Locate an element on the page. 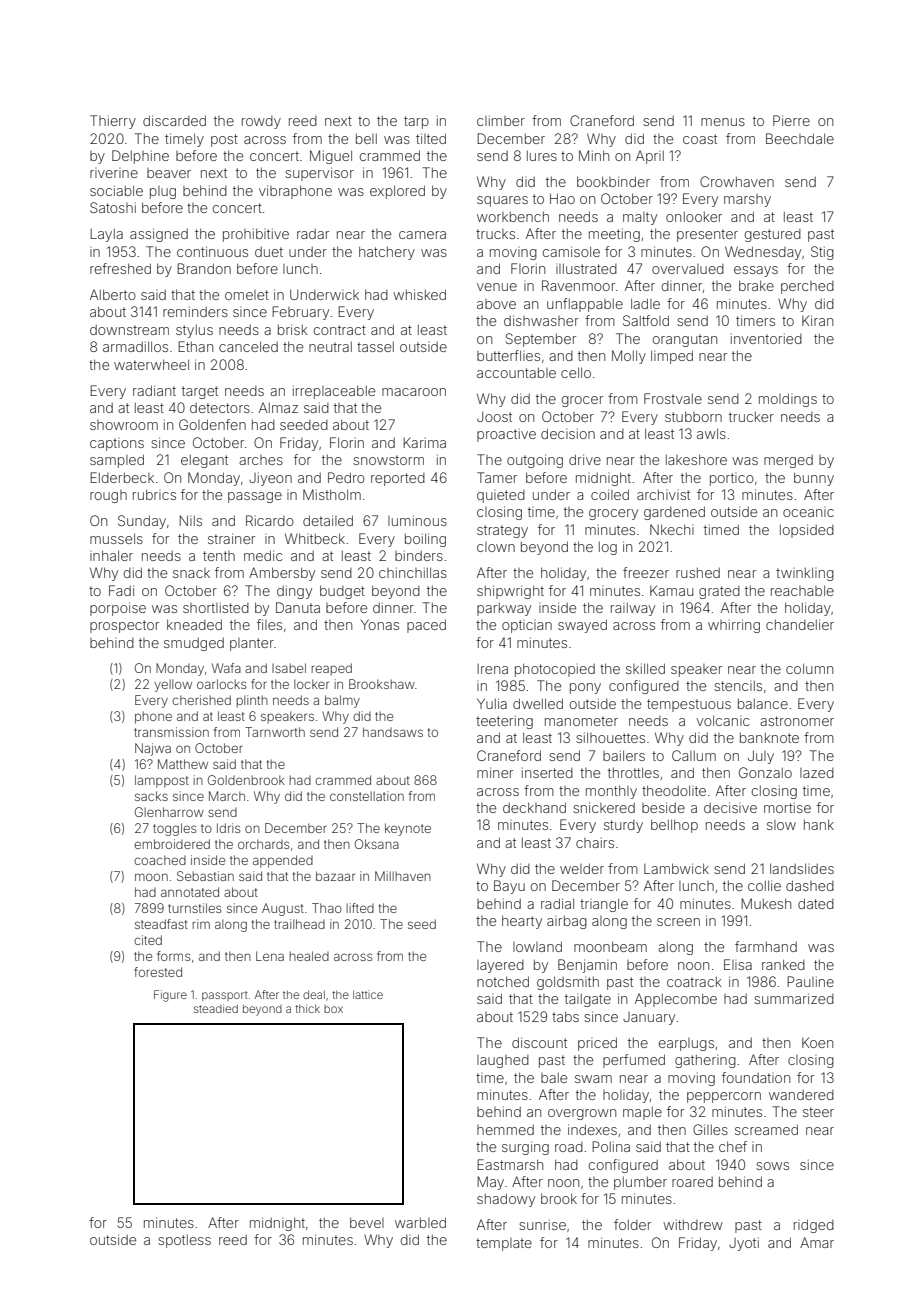 The height and width of the page is (1308, 924). Najwa is located at coordinates (153, 749).
